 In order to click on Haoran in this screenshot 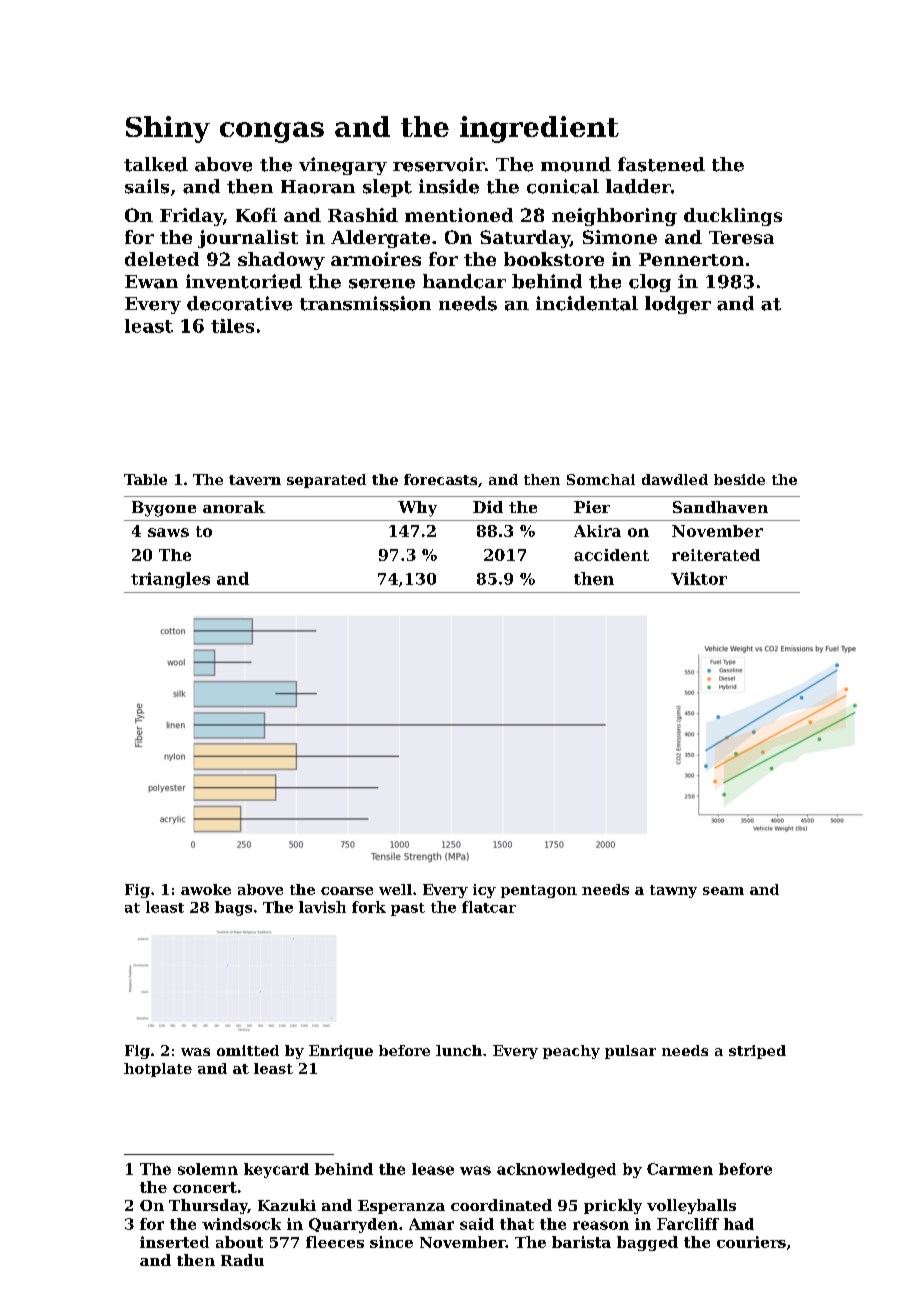, I will do `click(318, 187)`.
